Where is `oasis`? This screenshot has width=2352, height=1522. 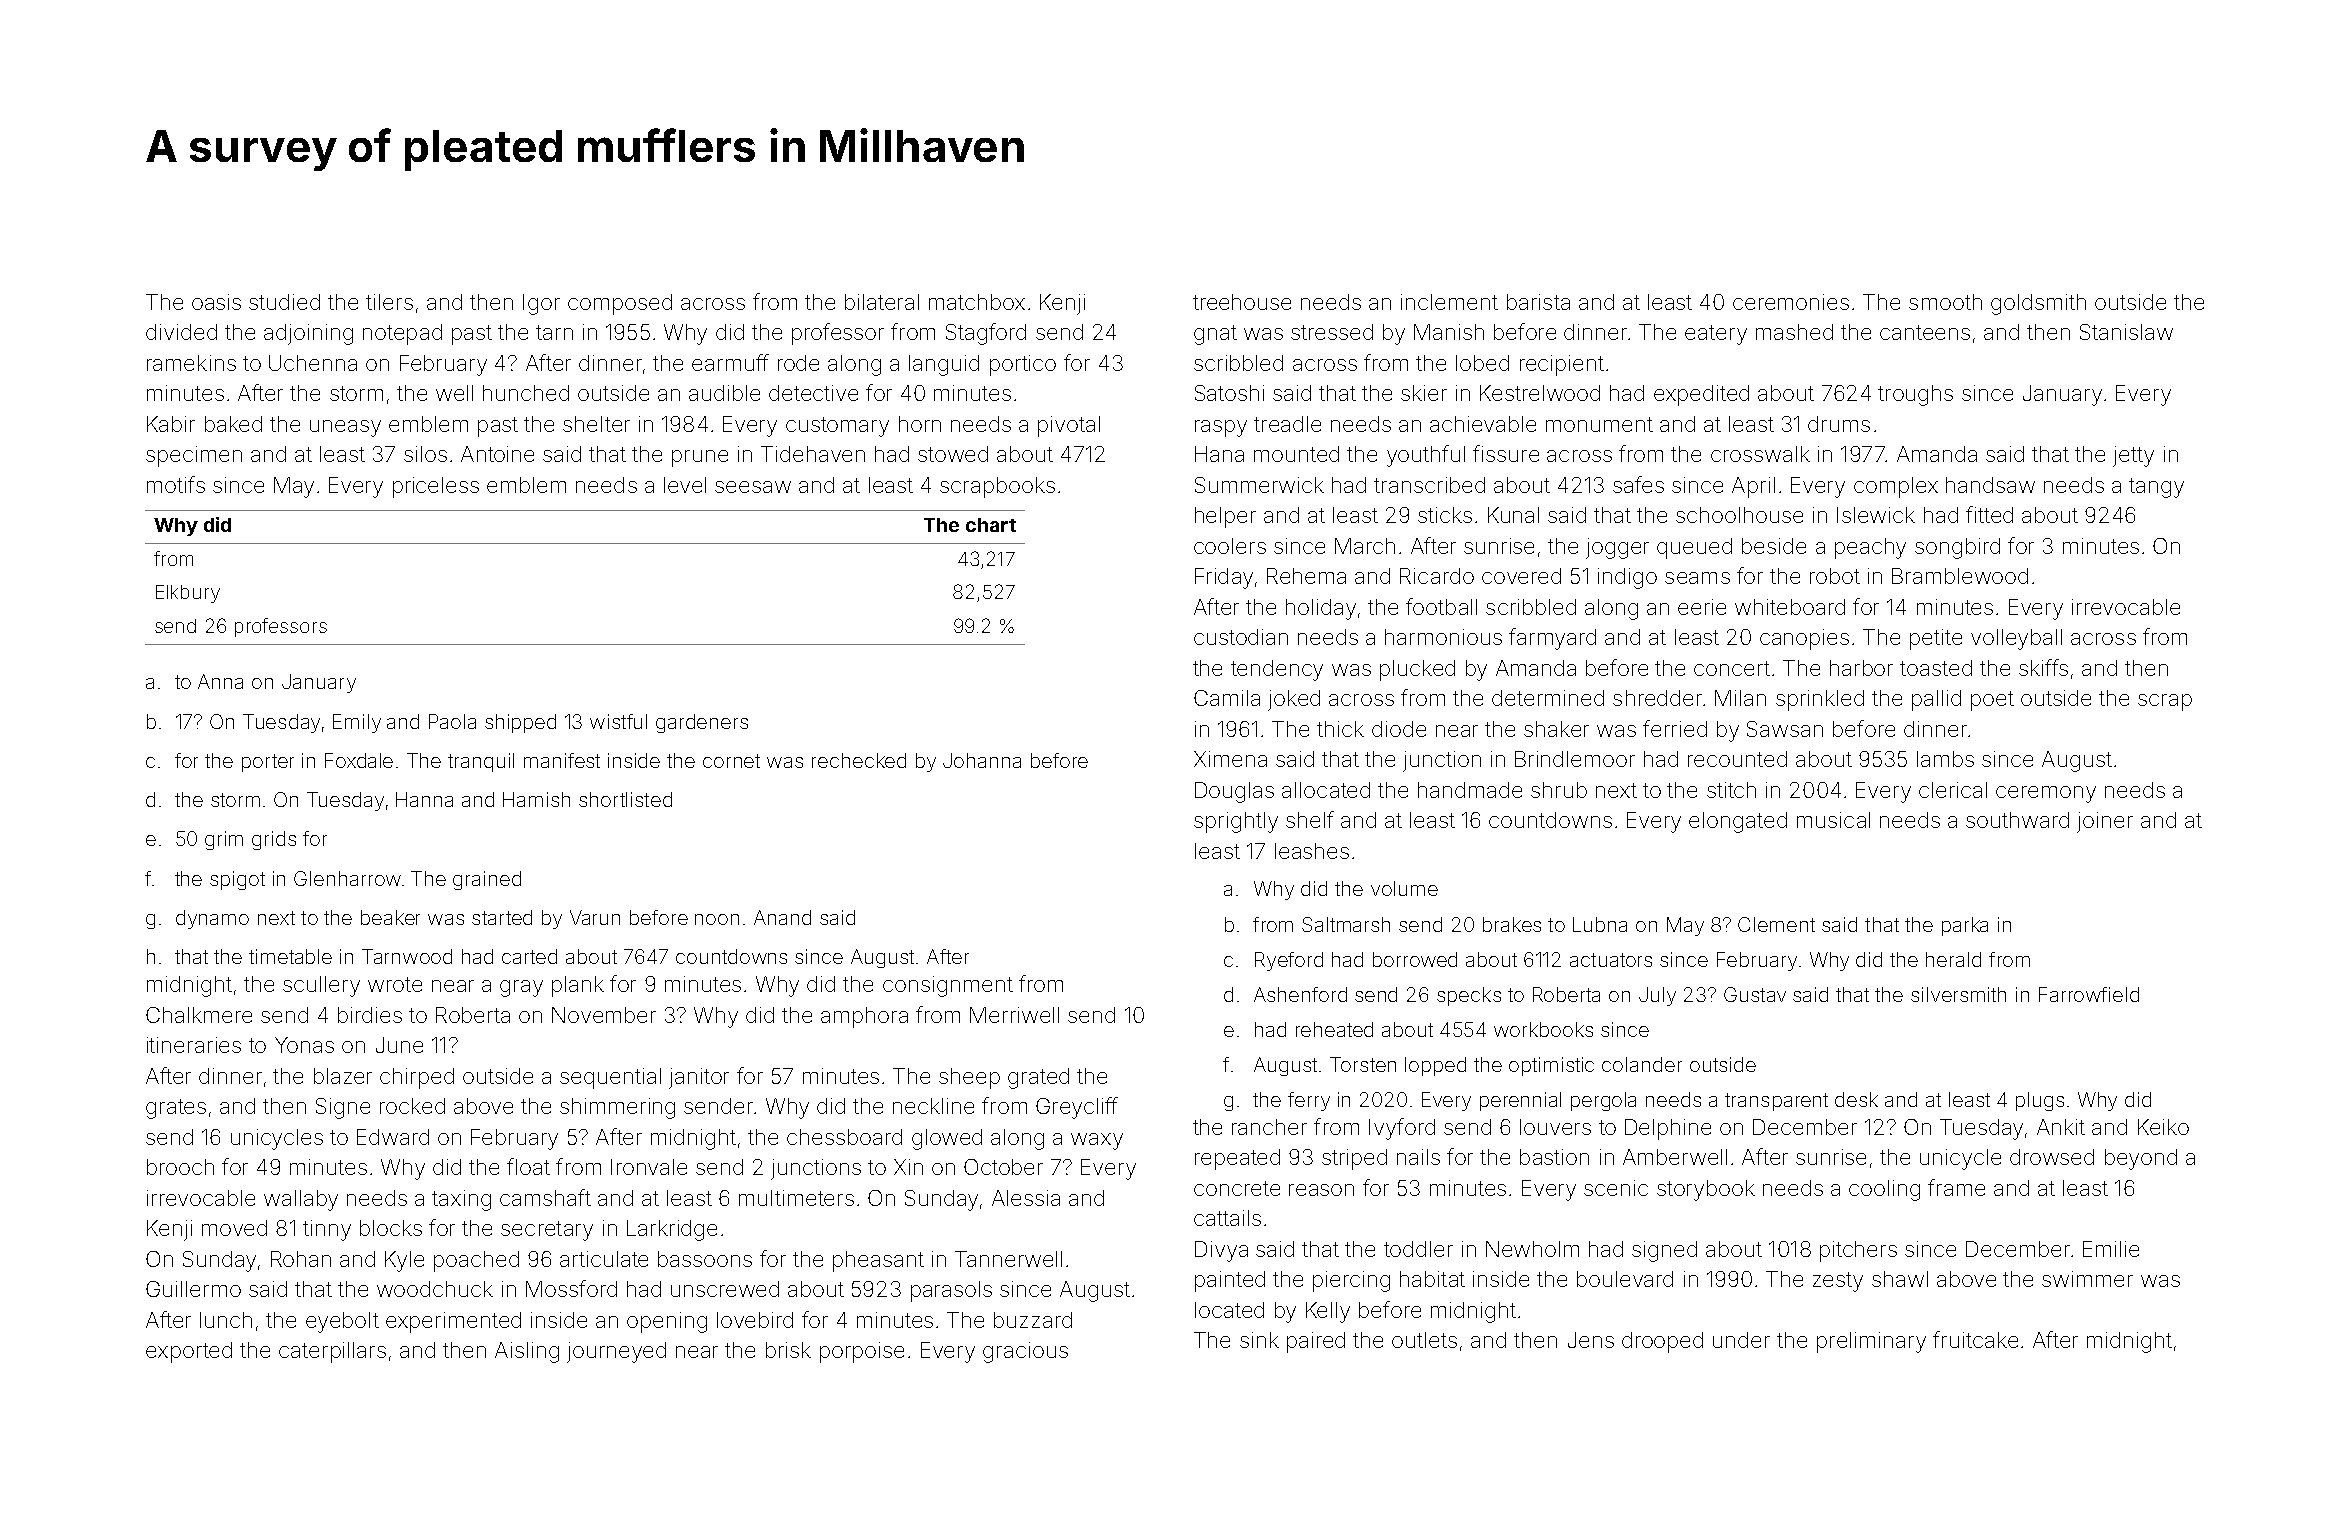
oasis is located at coordinates (216, 302).
